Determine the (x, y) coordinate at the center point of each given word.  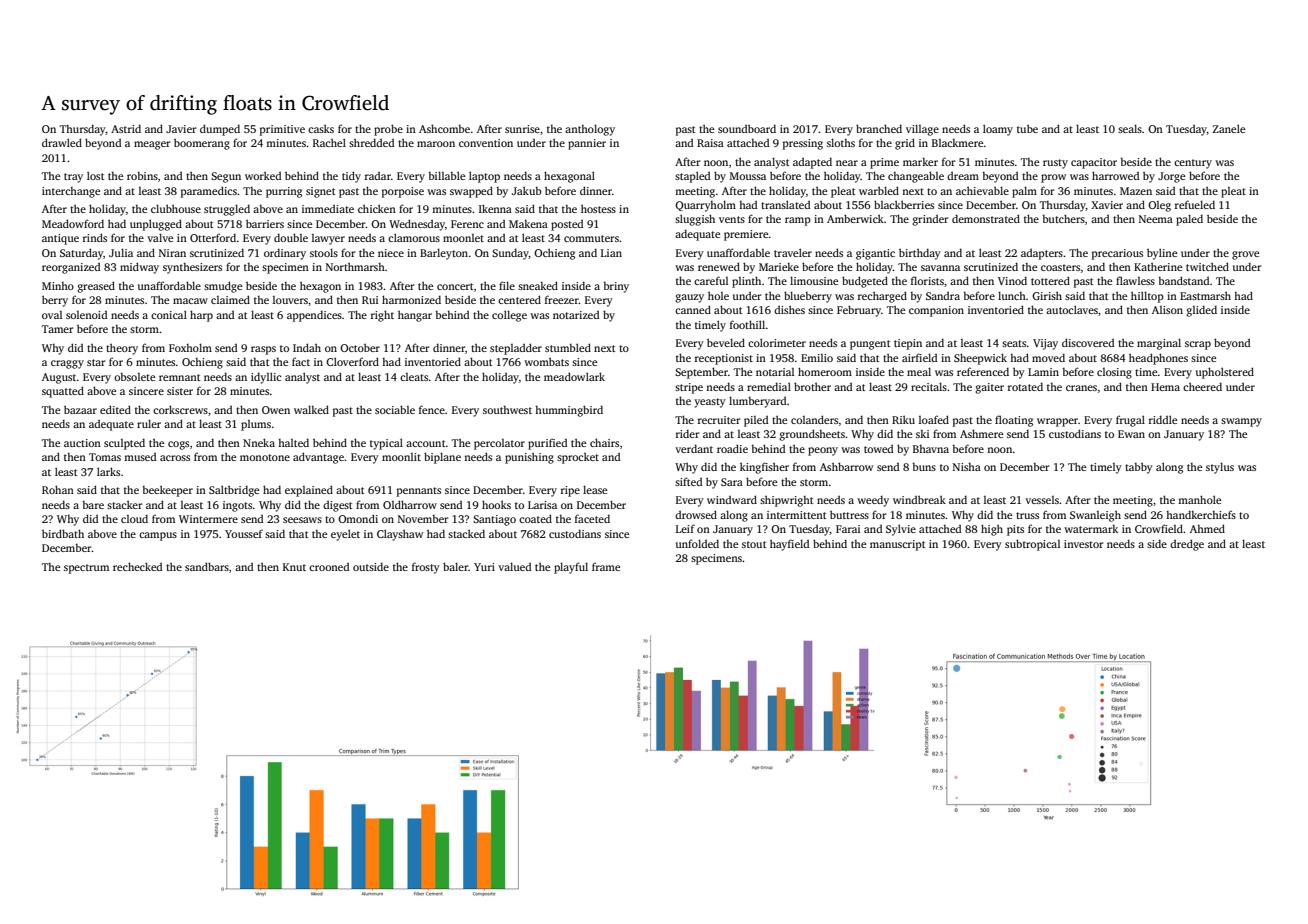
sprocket (578, 458)
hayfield (789, 545)
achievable (982, 190)
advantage (318, 458)
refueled (1195, 204)
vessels (1042, 500)
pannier (587, 144)
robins (142, 176)
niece (391, 253)
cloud (134, 518)
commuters (591, 238)
